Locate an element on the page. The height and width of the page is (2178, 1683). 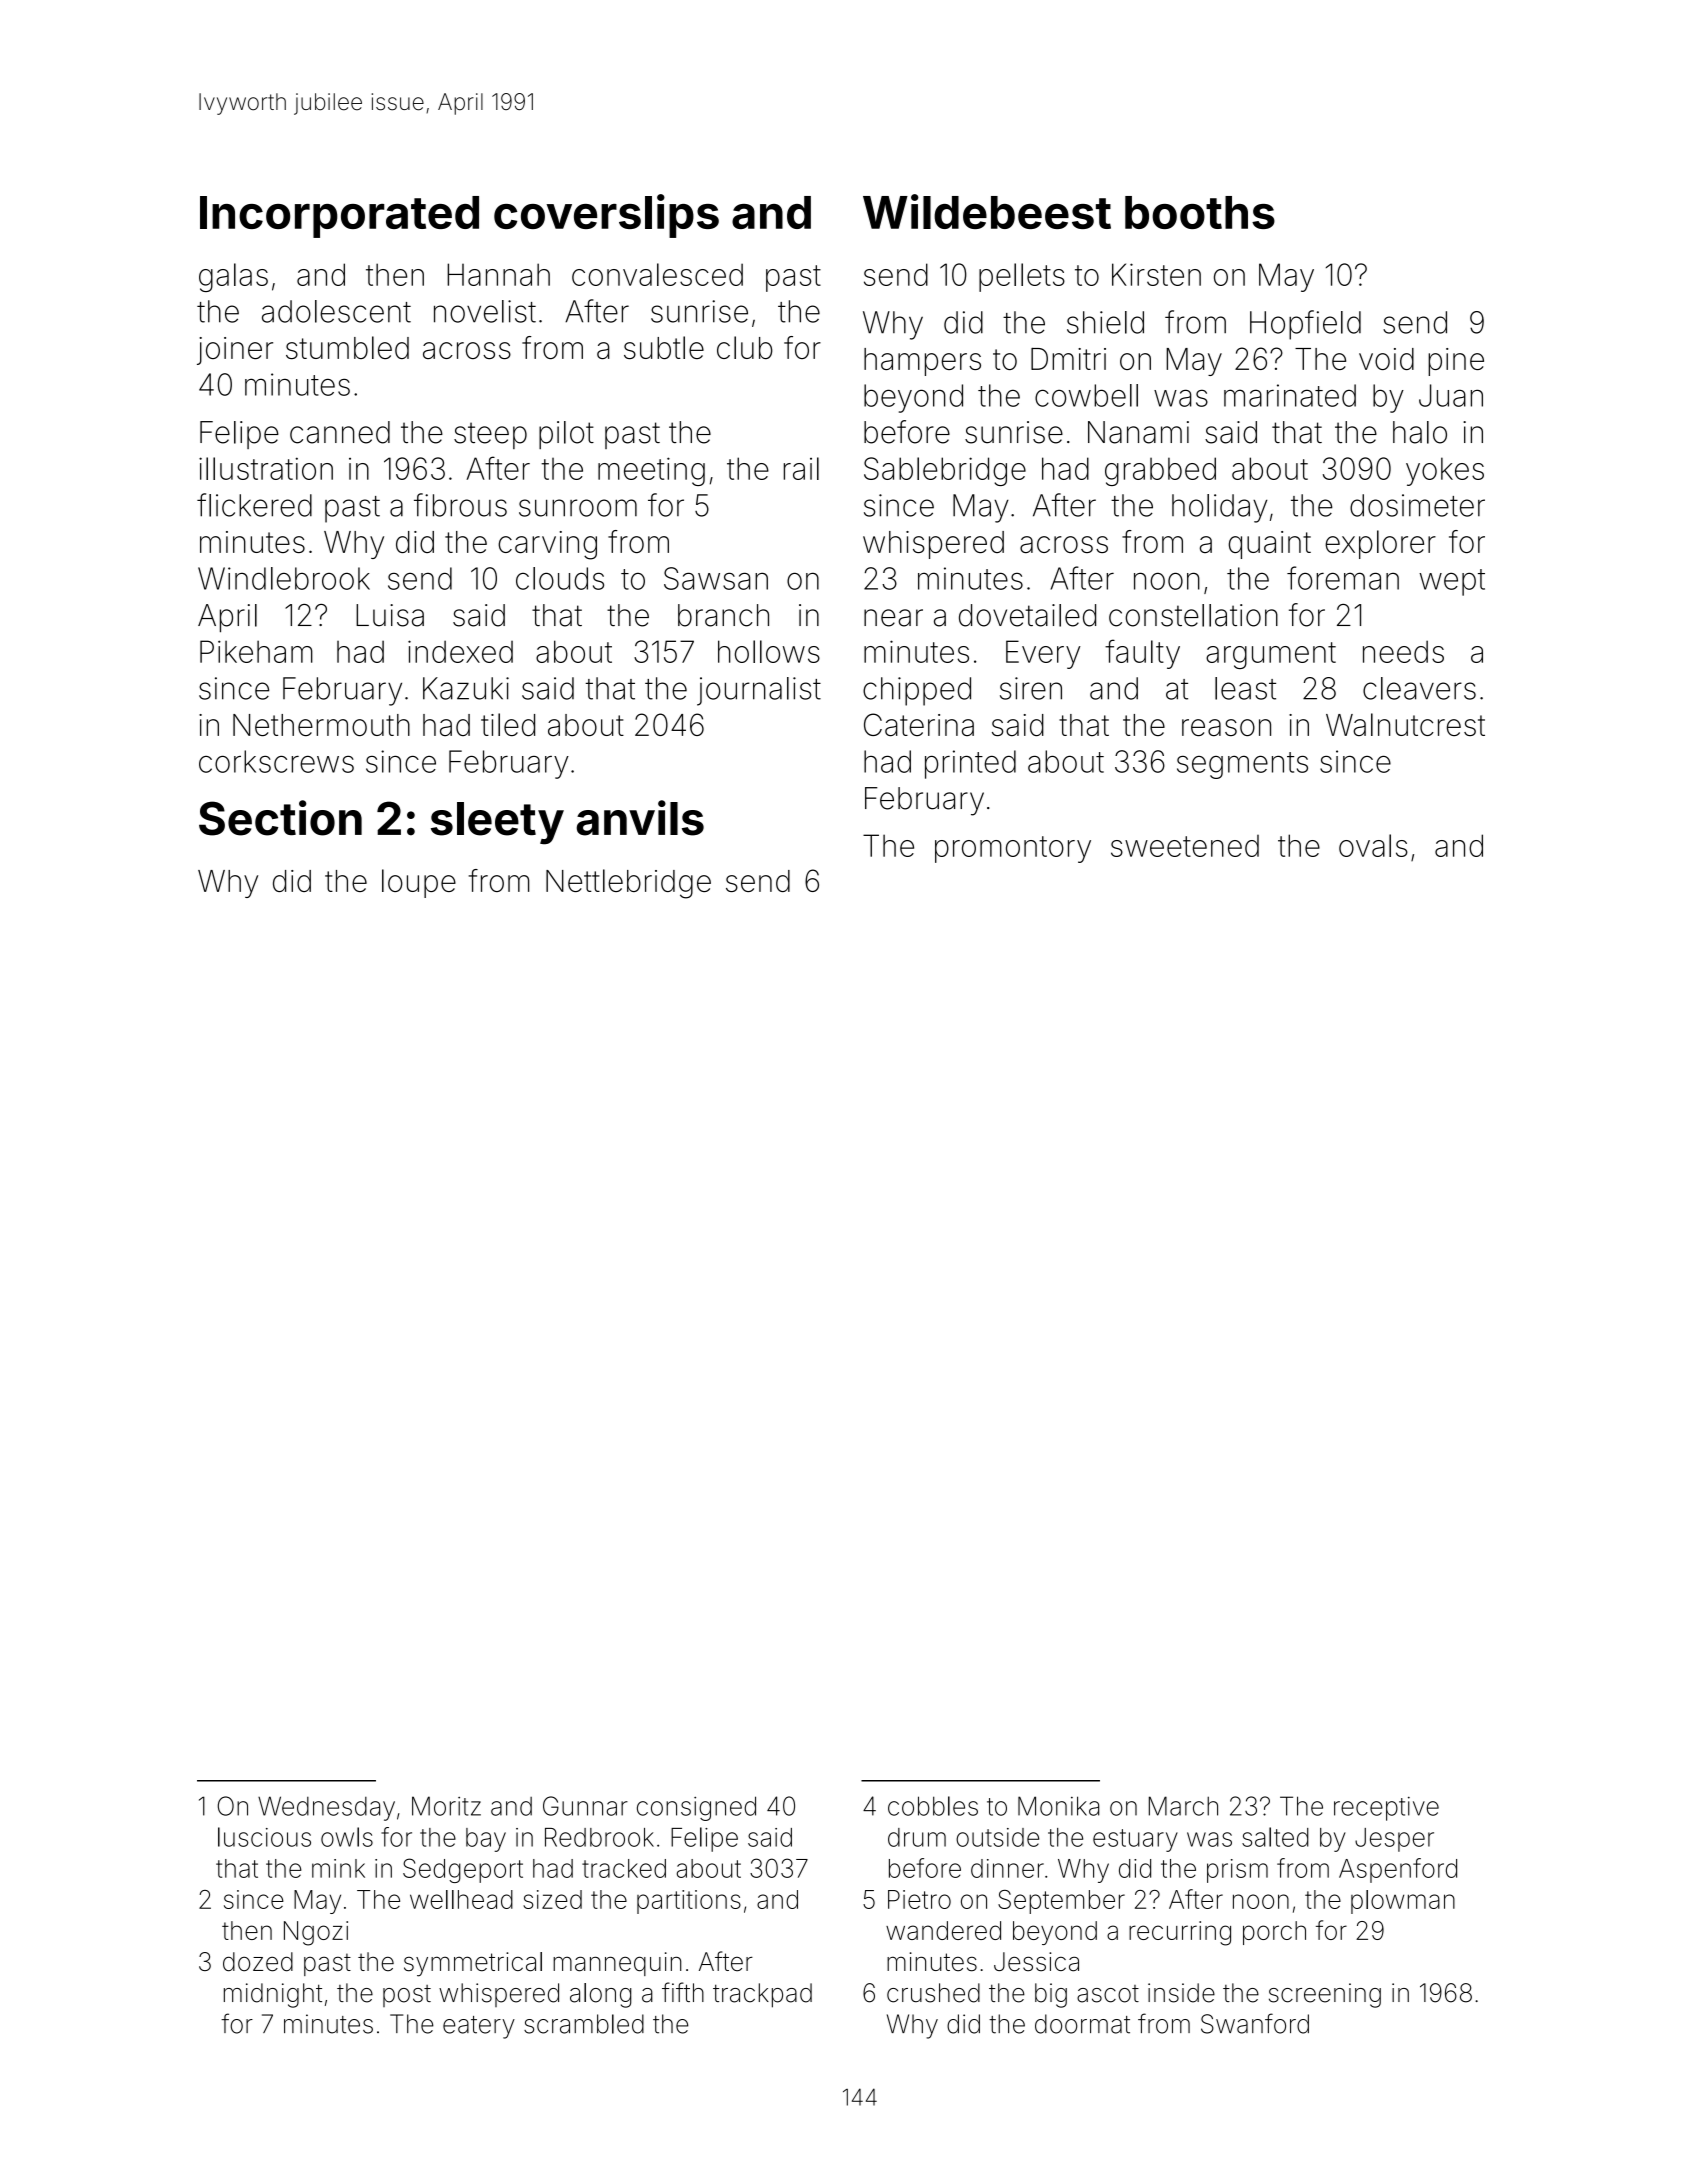
luscious is located at coordinates (264, 1837).
